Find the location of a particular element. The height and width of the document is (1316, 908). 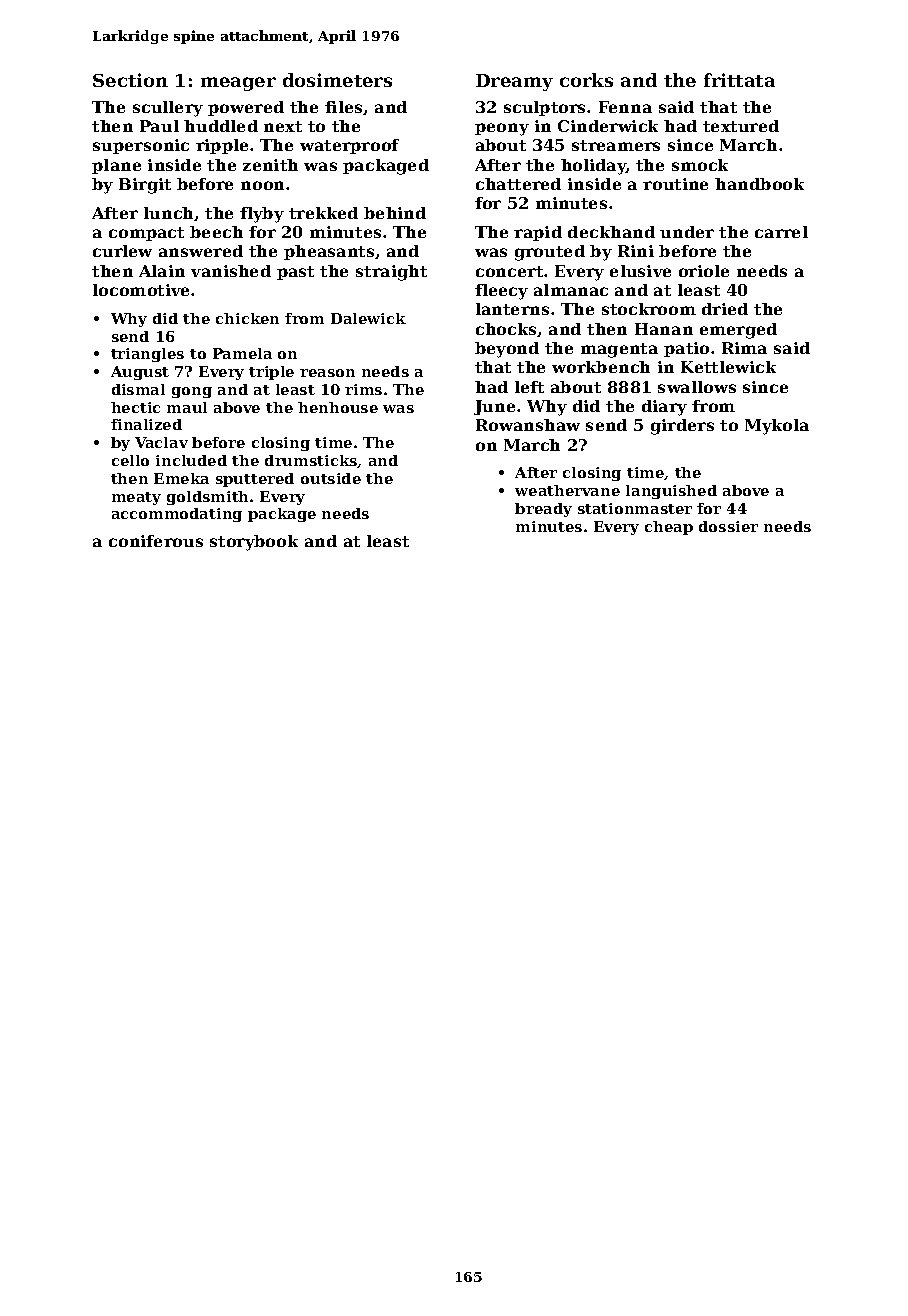

dosimeters is located at coordinates (337, 80).
